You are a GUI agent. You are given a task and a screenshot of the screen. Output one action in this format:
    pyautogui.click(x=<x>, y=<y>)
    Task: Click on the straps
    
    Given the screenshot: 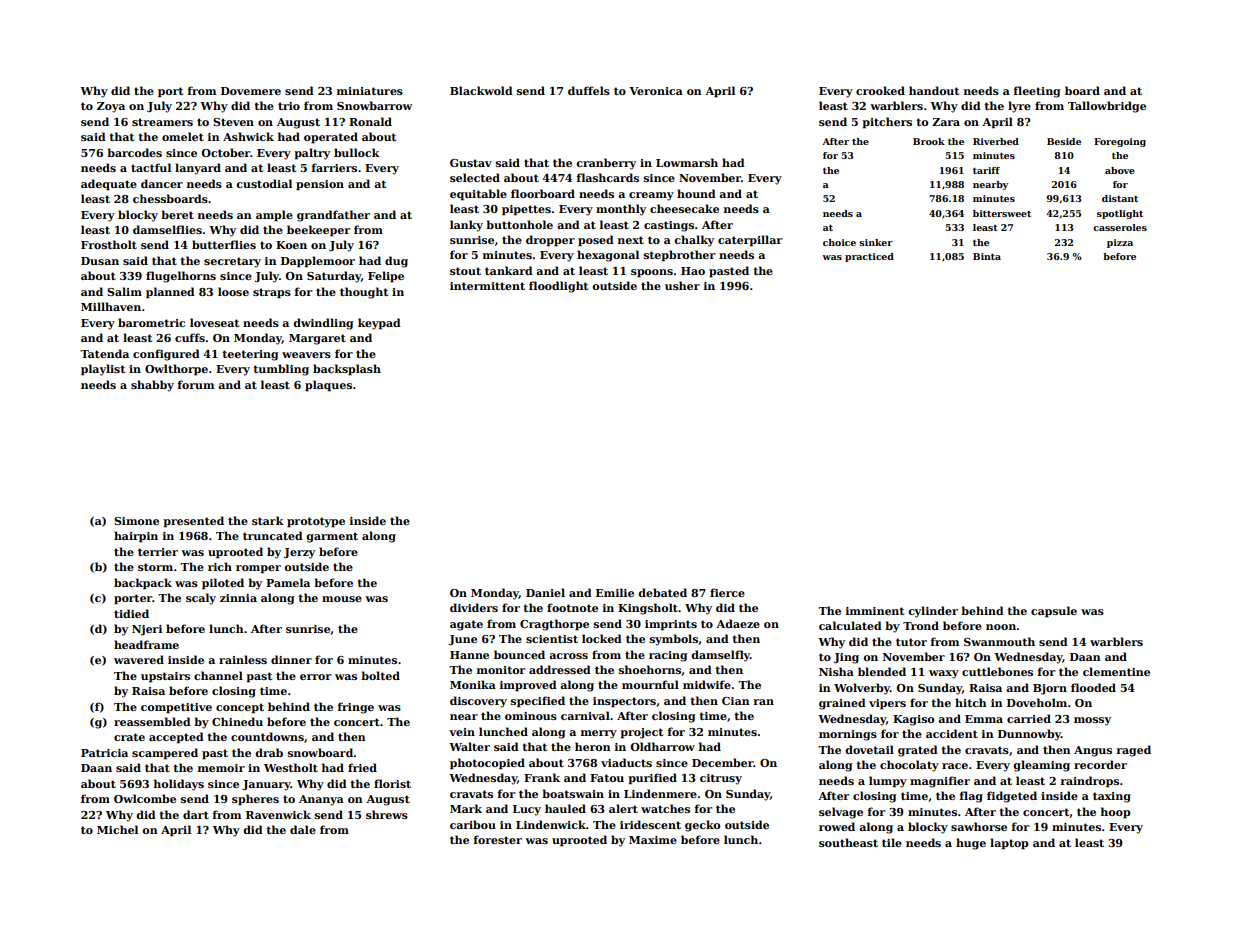 What is the action you would take?
    pyautogui.click(x=272, y=293)
